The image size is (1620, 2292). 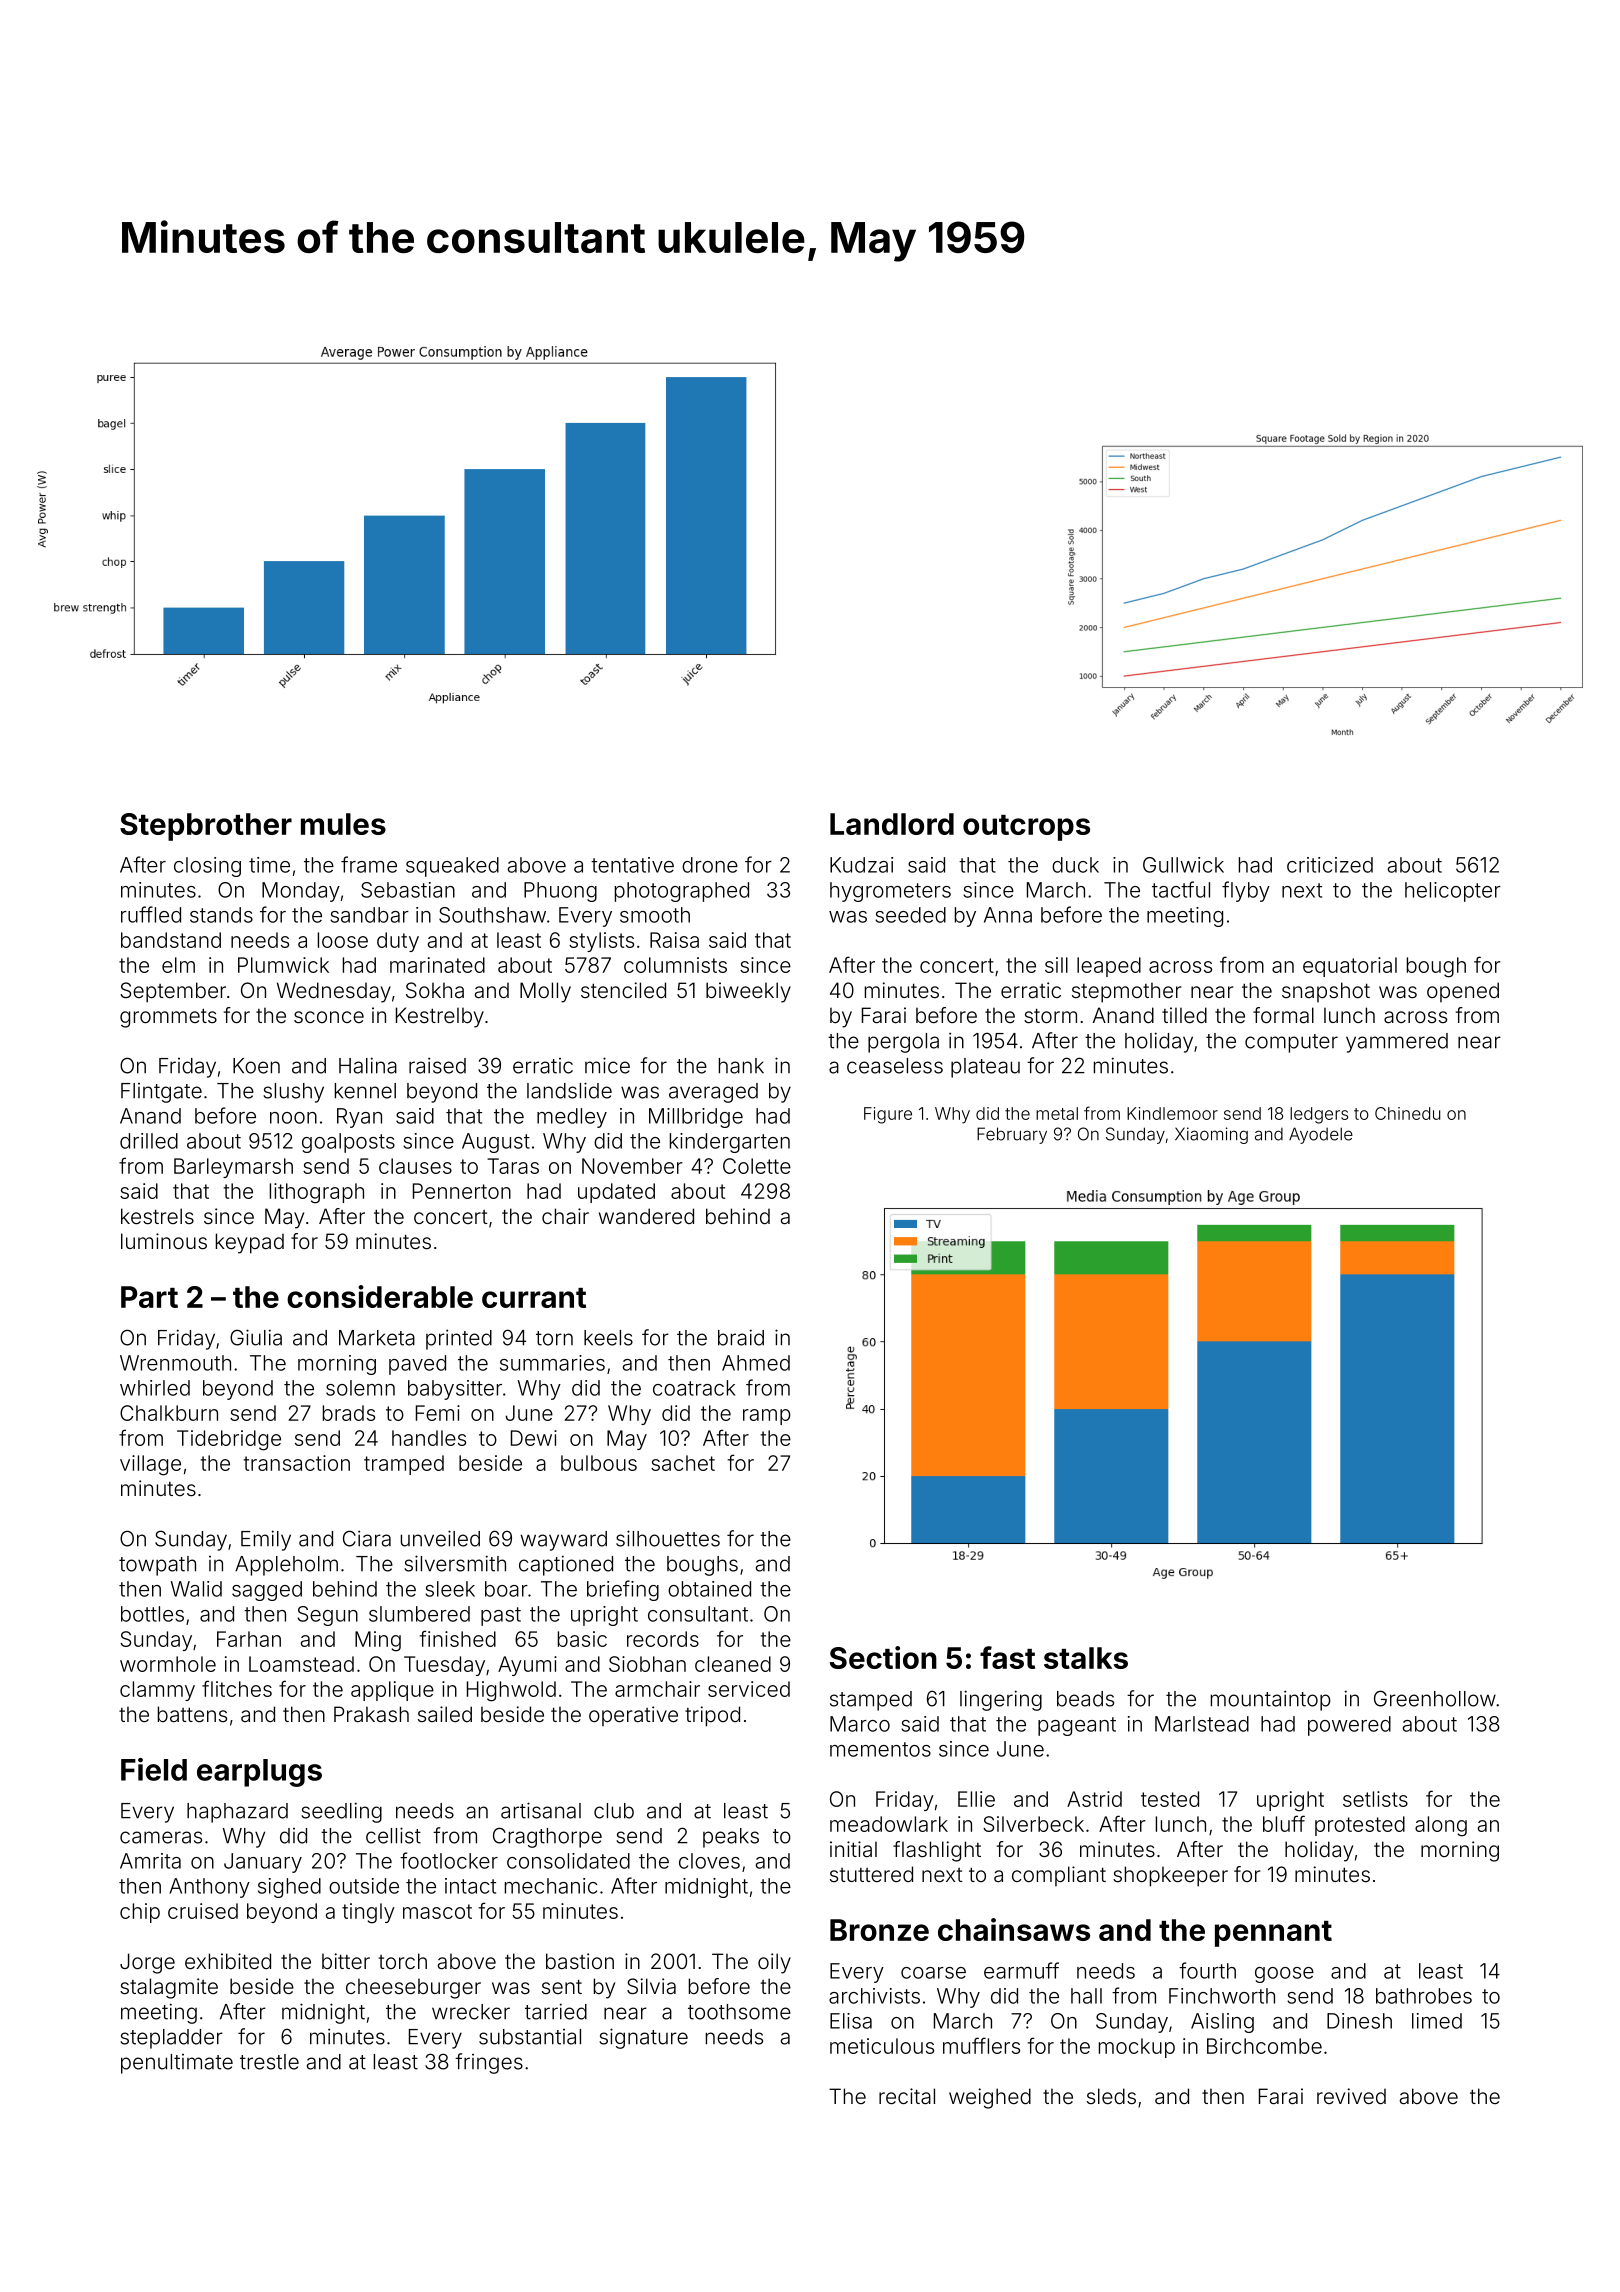 What do you see at coordinates (152, 1614) in the document?
I see `bottles` at bounding box center [152, 1614].
